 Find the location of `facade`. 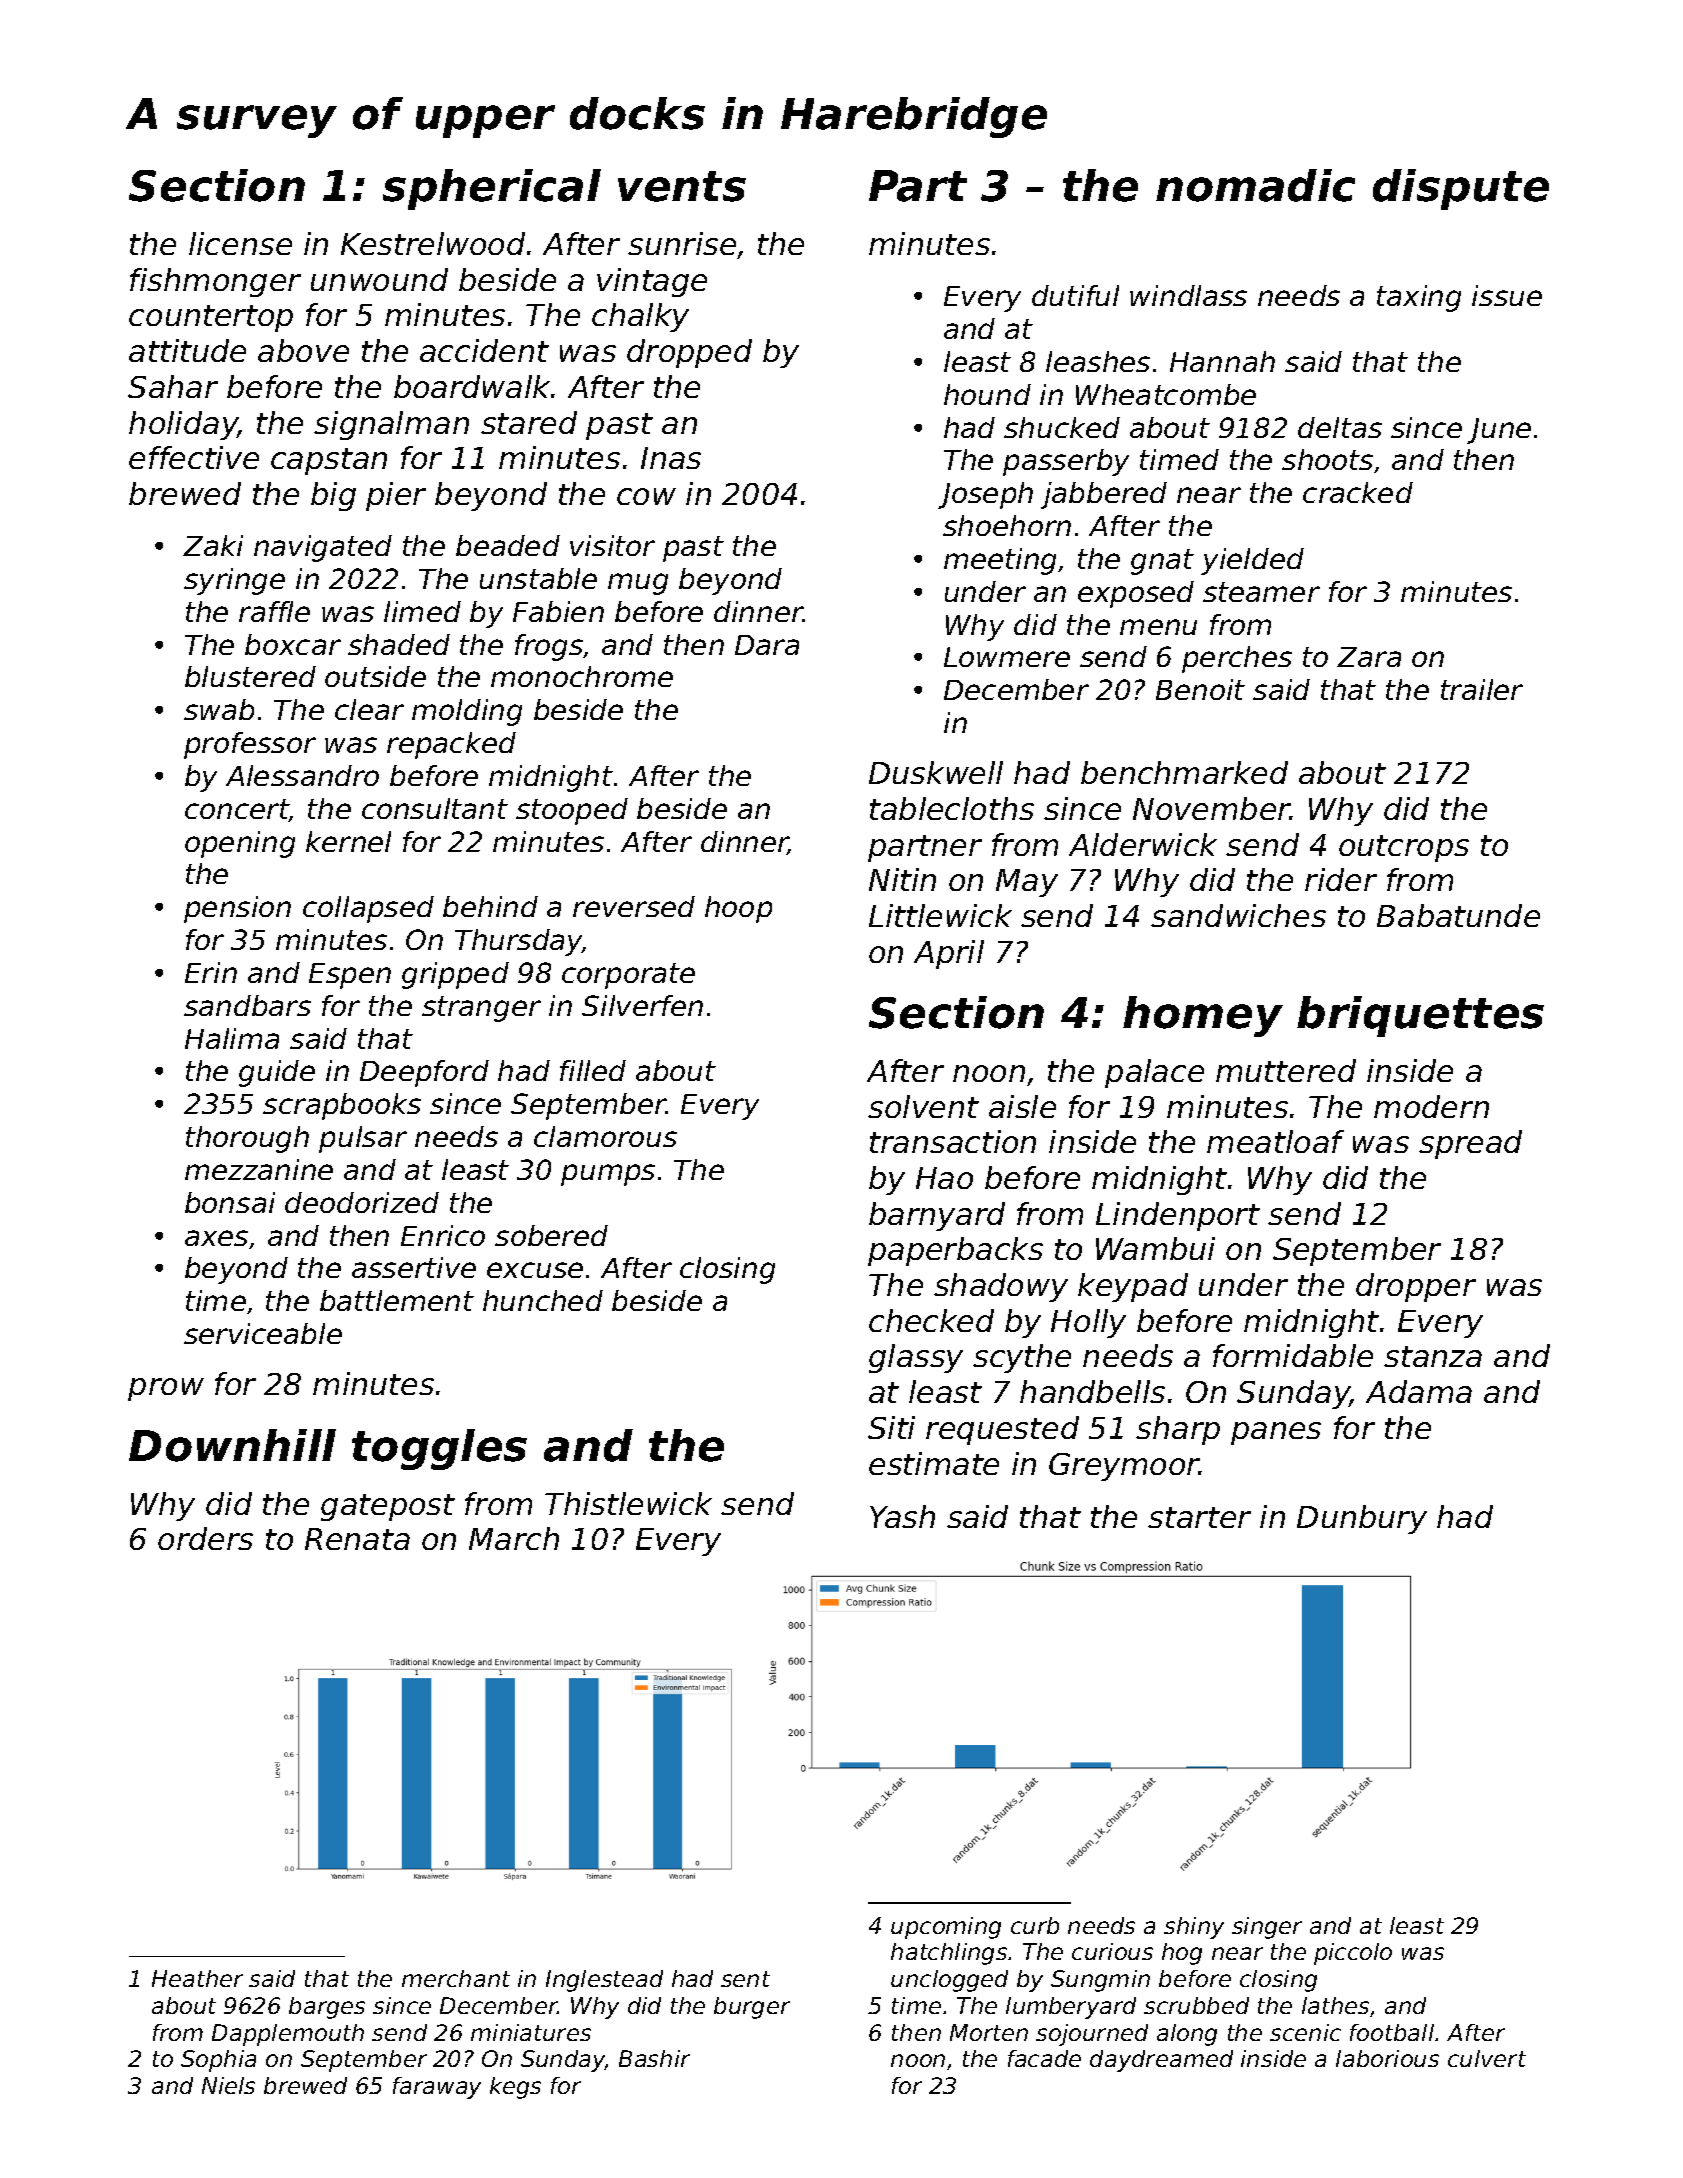

facade is located at coordinates (1044, 2058).
